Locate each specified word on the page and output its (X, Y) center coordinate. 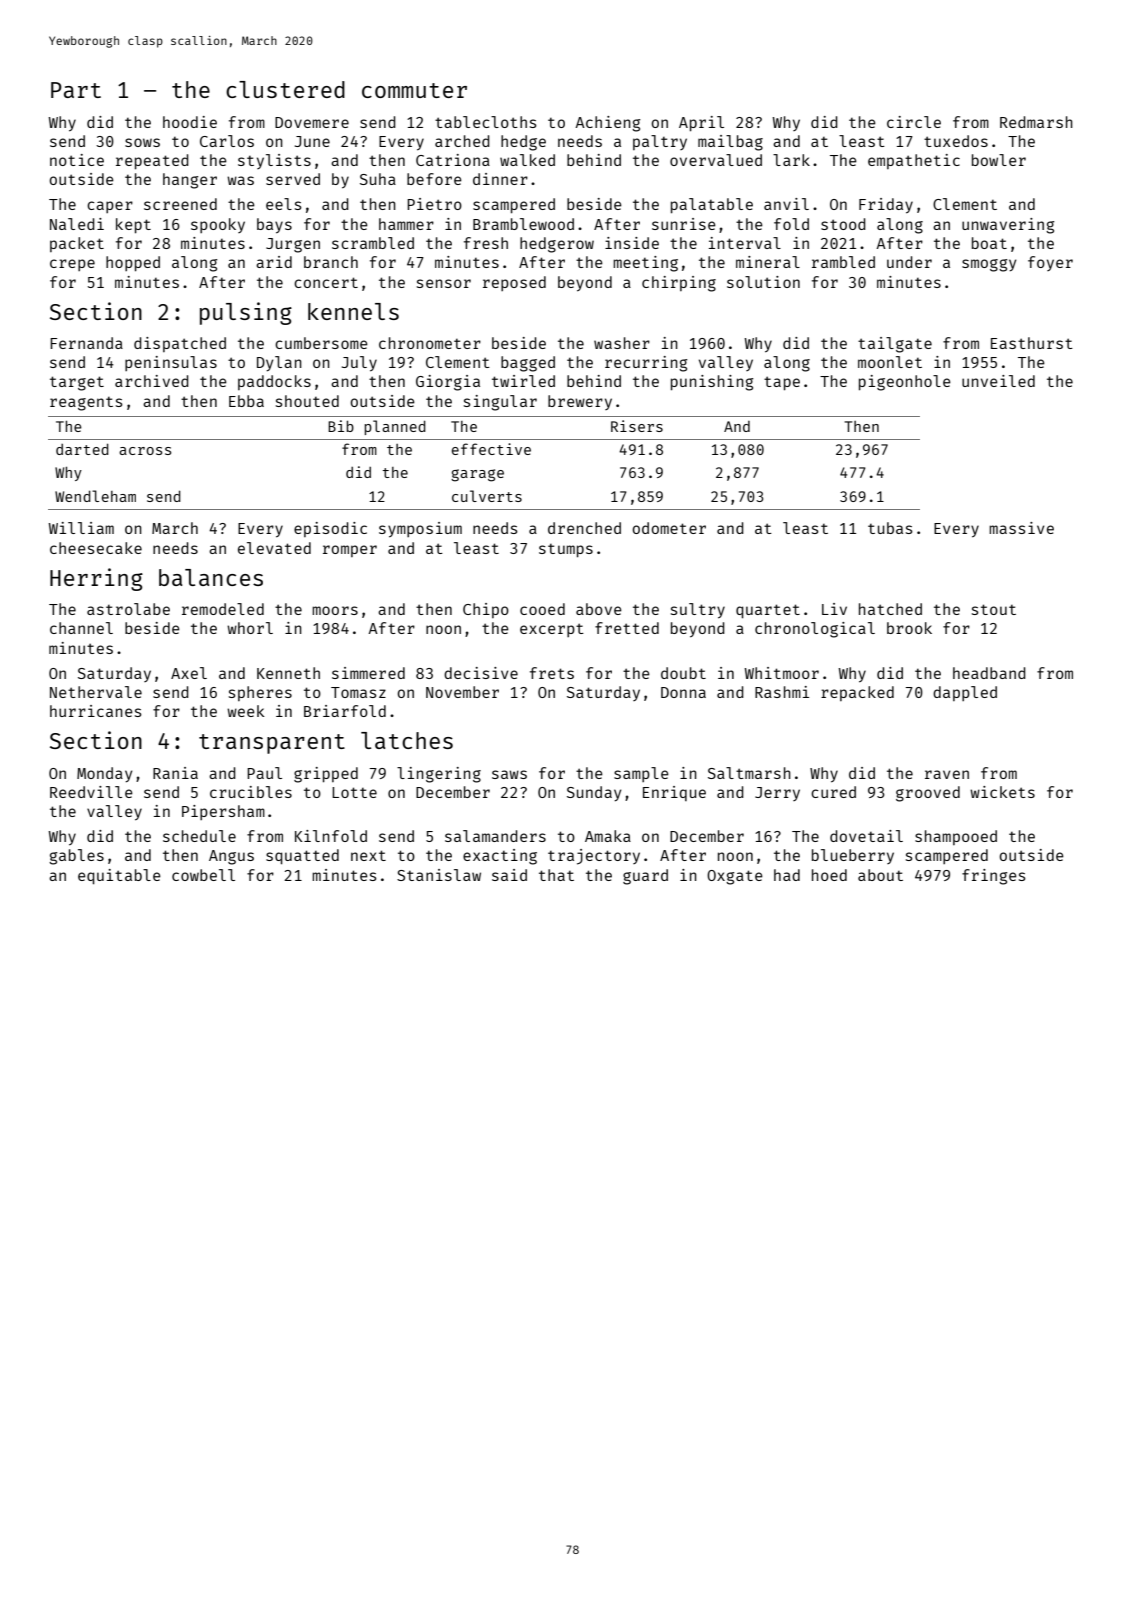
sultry (698, 611)
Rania (175, 773)
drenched (584, 528)
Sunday (594, 794)
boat (989, 243)
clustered (285, 89)
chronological (815, 630)
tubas (890, 528)
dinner (500, 179)
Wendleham (95, 496)
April (701, 124)
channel (81, 628)
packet (77, 244)
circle (914, 122)
